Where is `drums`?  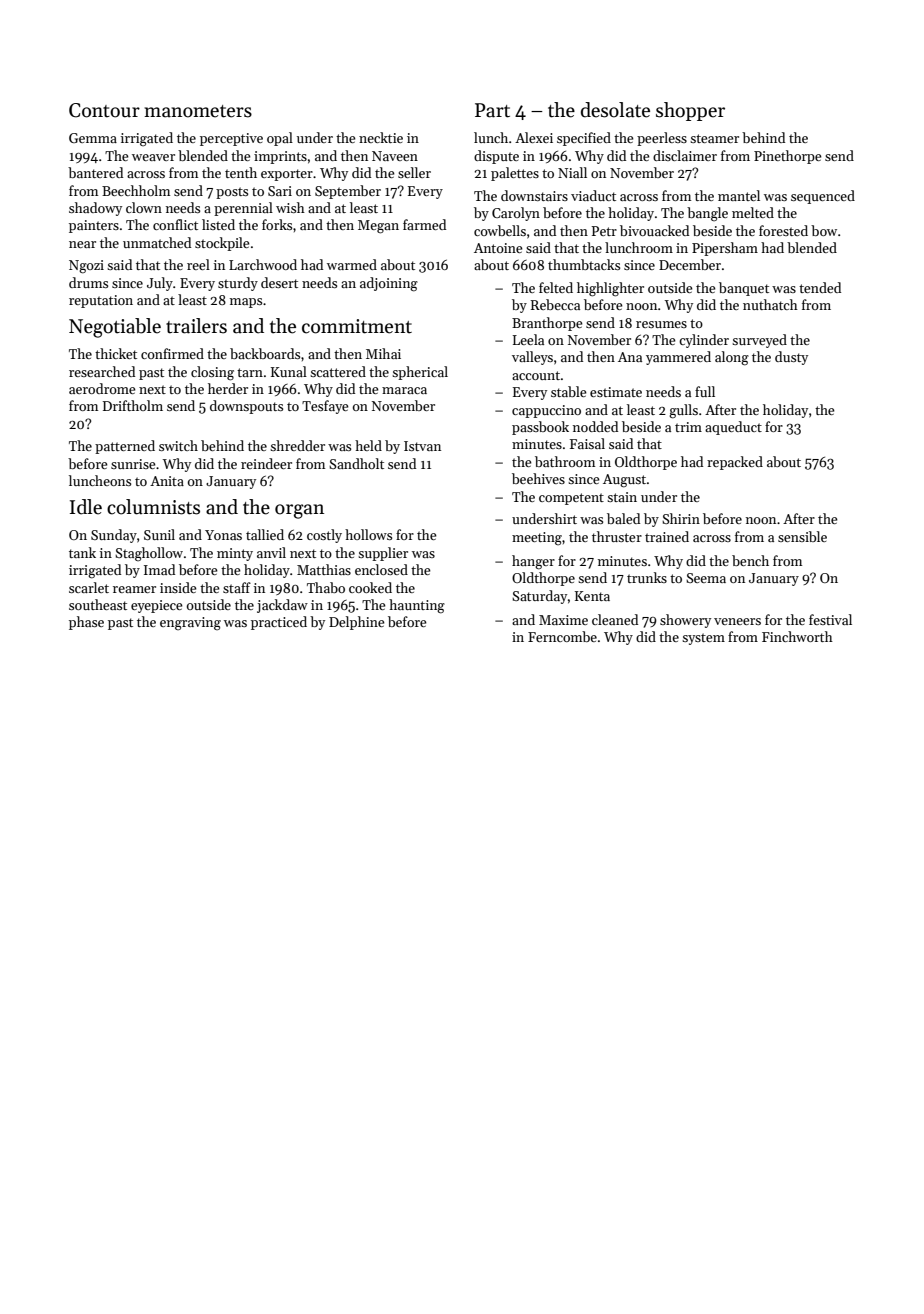 drums is located at coordinates (88, 282).
